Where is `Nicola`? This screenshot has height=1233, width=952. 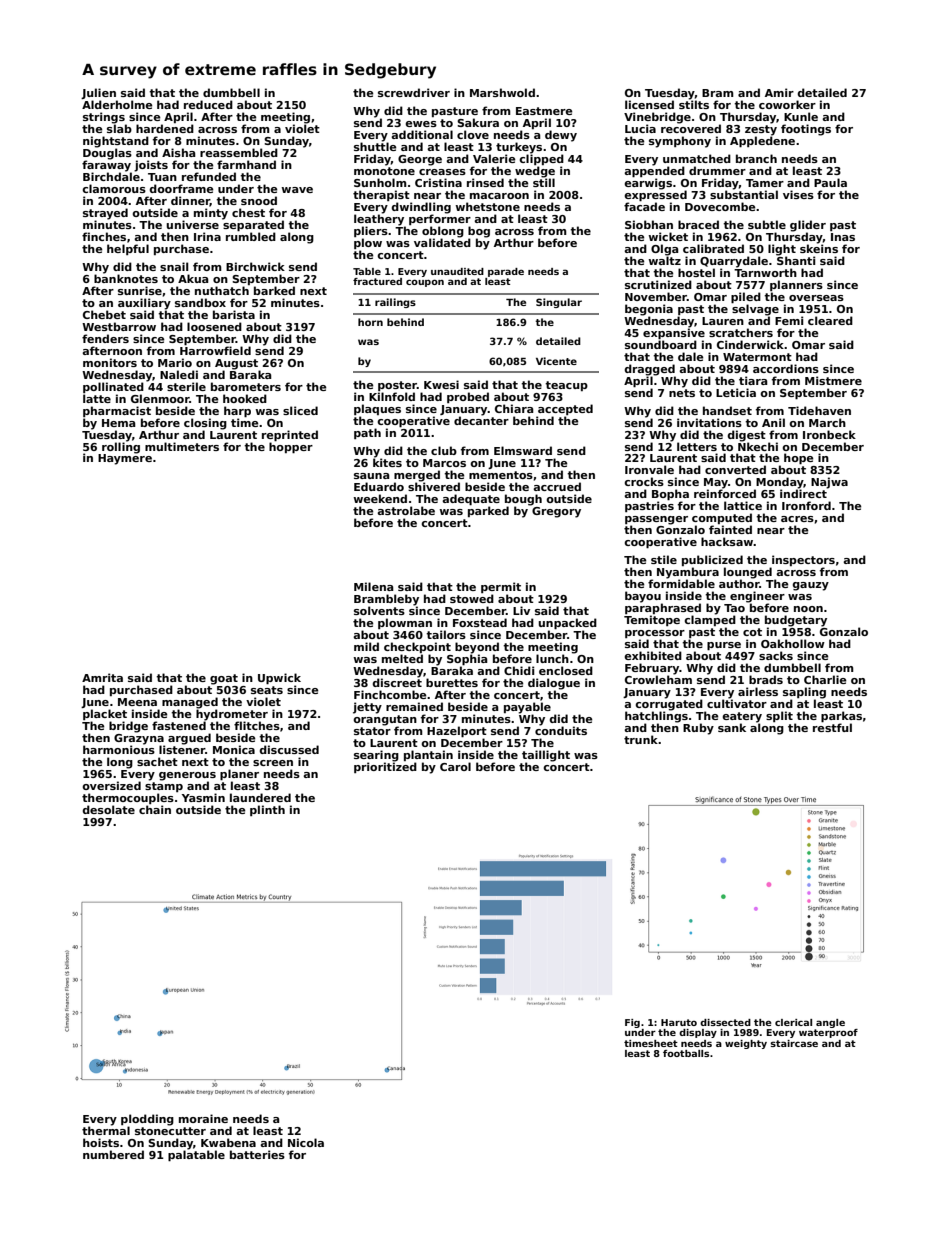 Nicola is located at coordinates (306, 1142).
